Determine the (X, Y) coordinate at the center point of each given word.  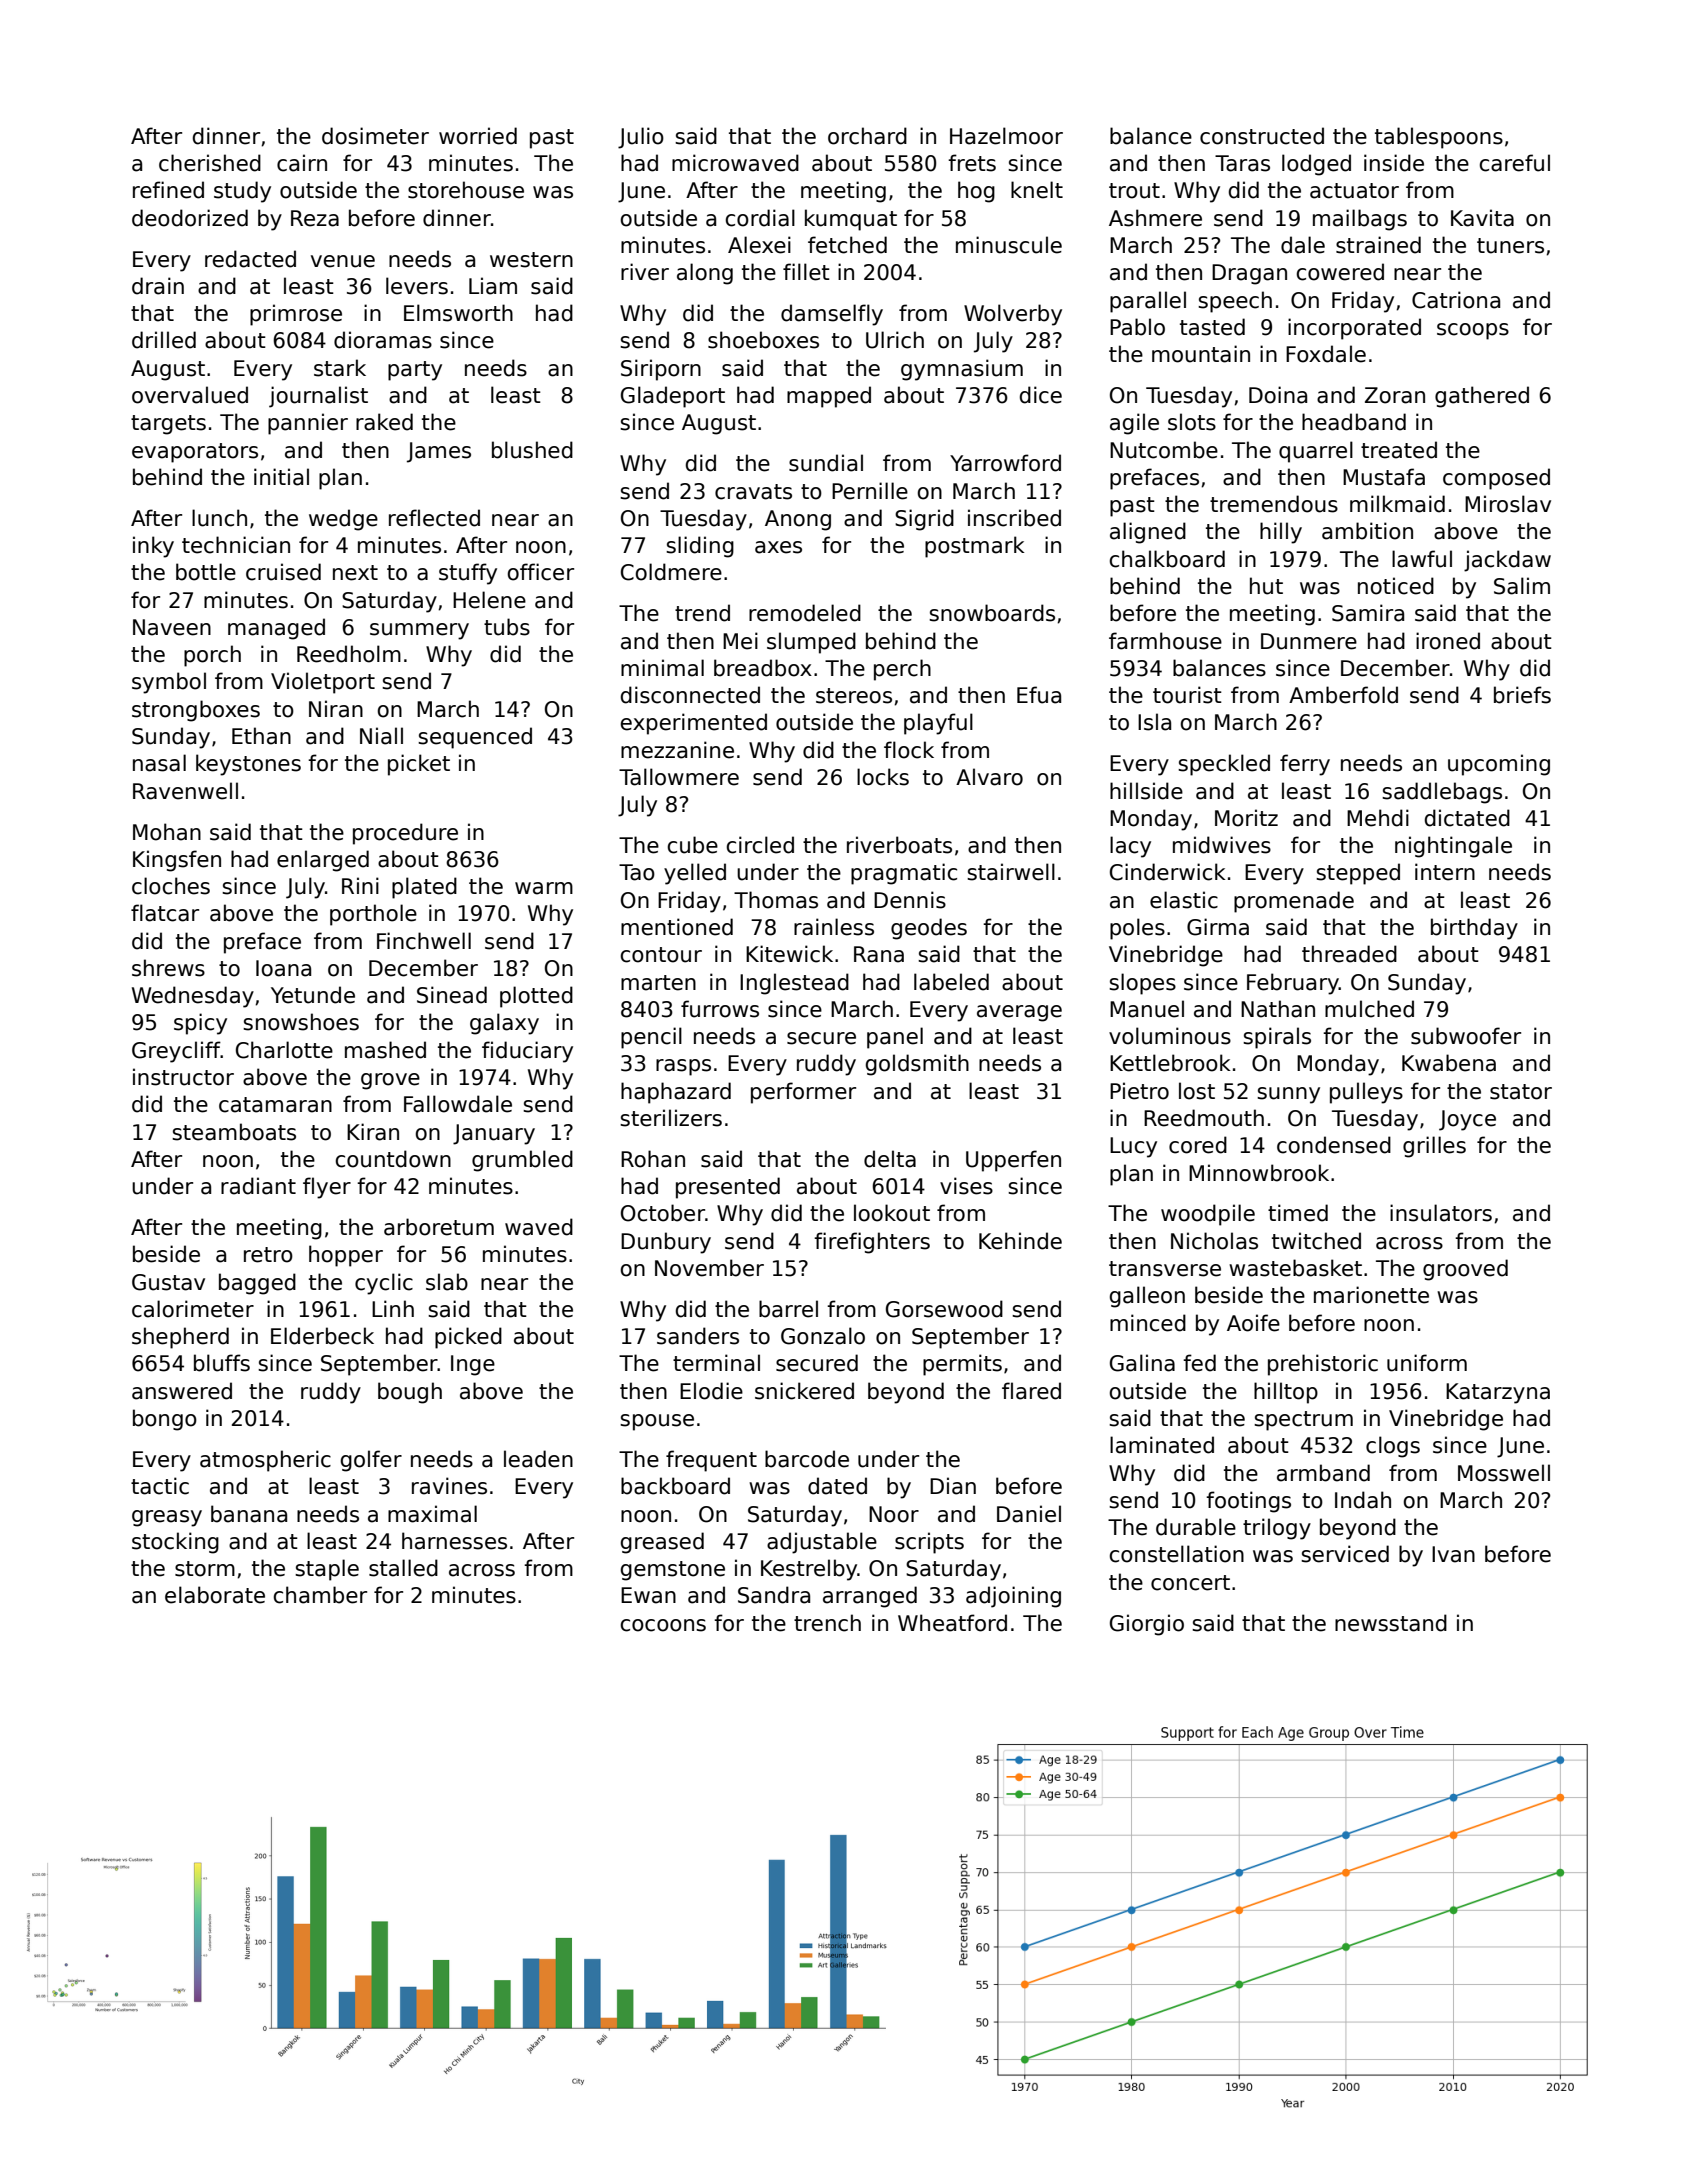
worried (478, 136)
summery (419, 631)
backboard (675, 1486)
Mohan (167, 832)
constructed (1262, 136)
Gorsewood (944, 1309)
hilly (1281, 533)
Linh (393, 1308)
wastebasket (1295, 1268)
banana (249, 1514)
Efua (1039, 695)
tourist (1187, 695)
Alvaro (989, 777)
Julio (641, 138)
